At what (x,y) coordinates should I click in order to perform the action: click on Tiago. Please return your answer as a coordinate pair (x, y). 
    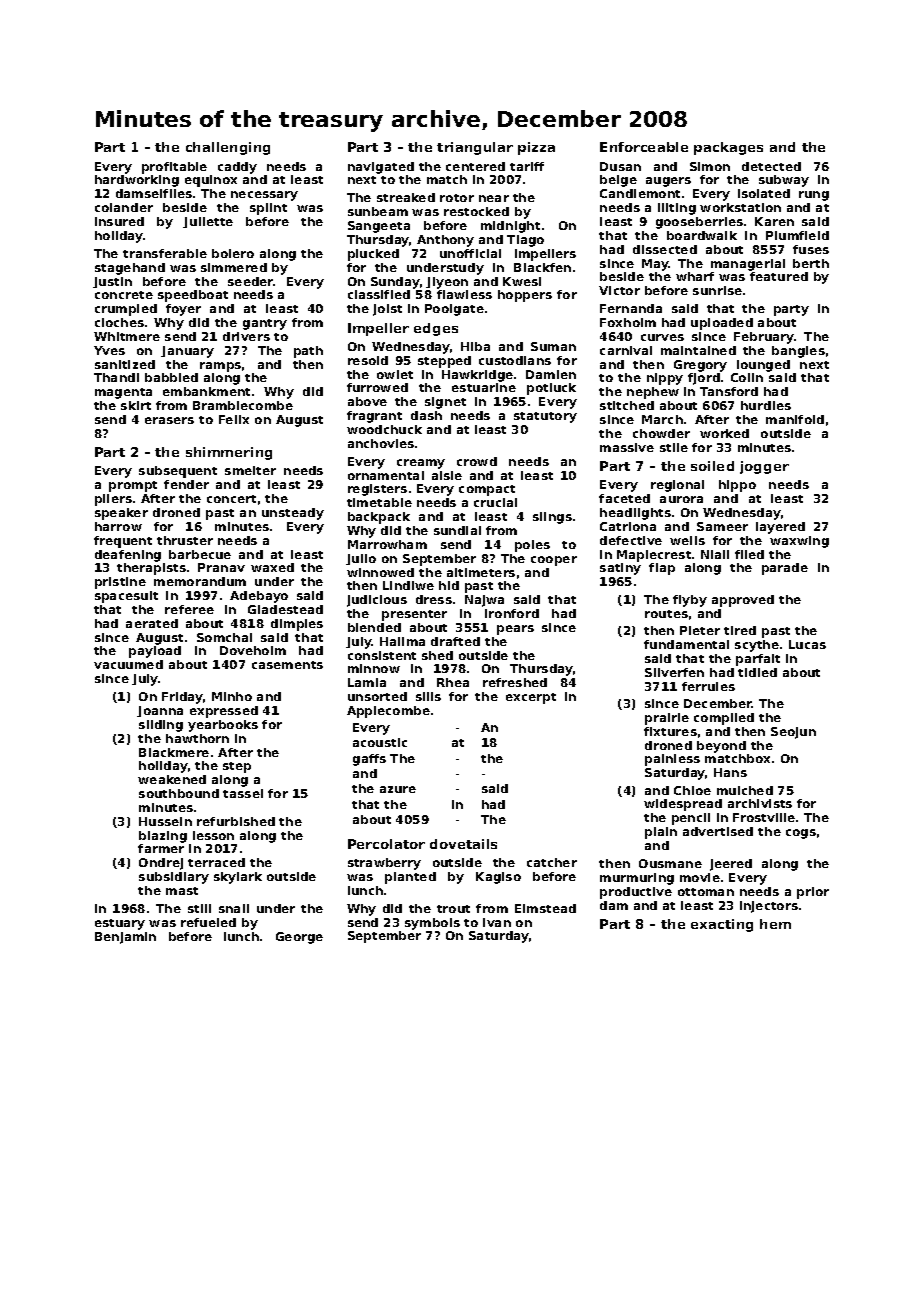
    Looking at the image, I should click on (525, 241).
